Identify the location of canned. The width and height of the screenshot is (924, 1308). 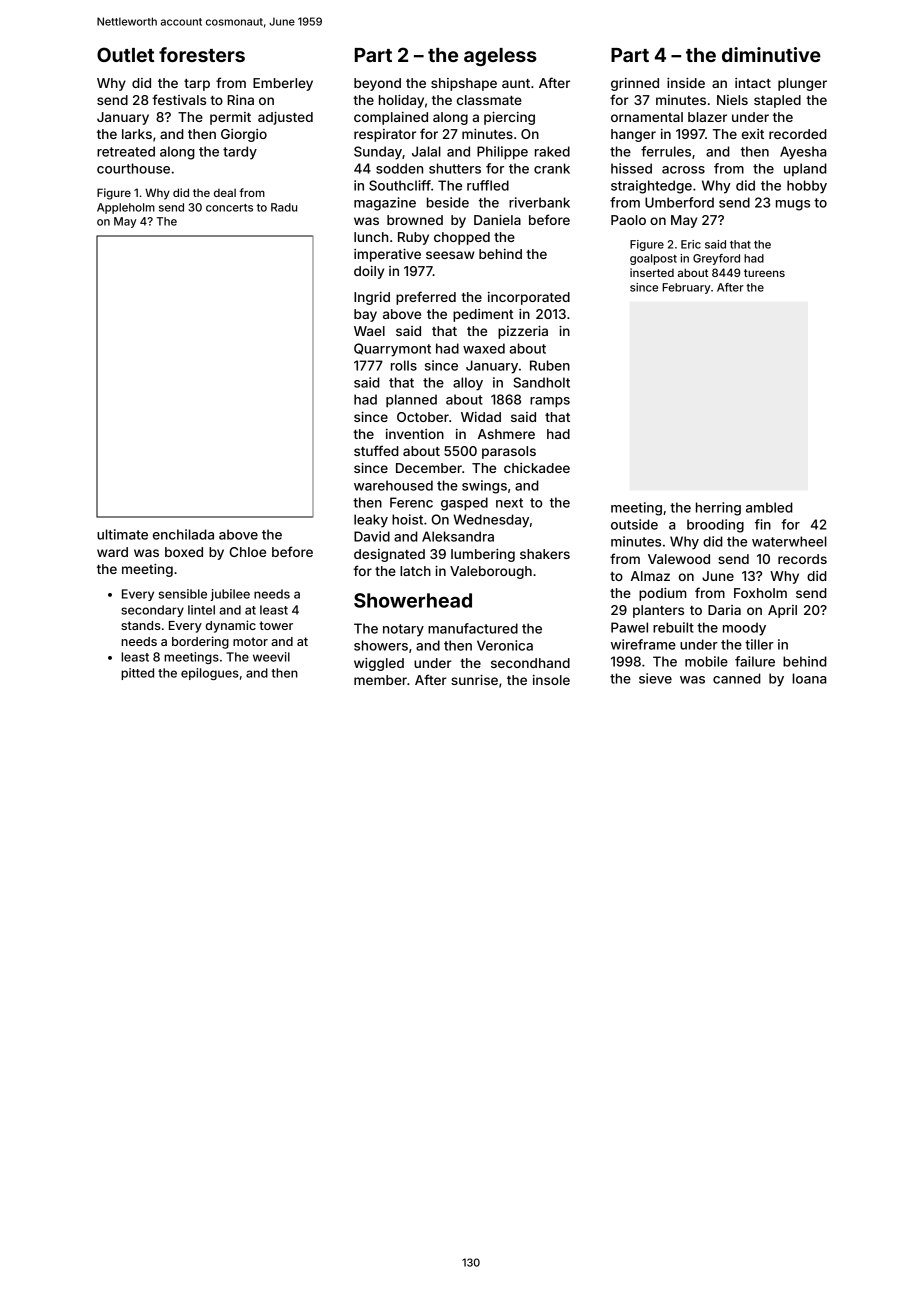
(737, 678).
